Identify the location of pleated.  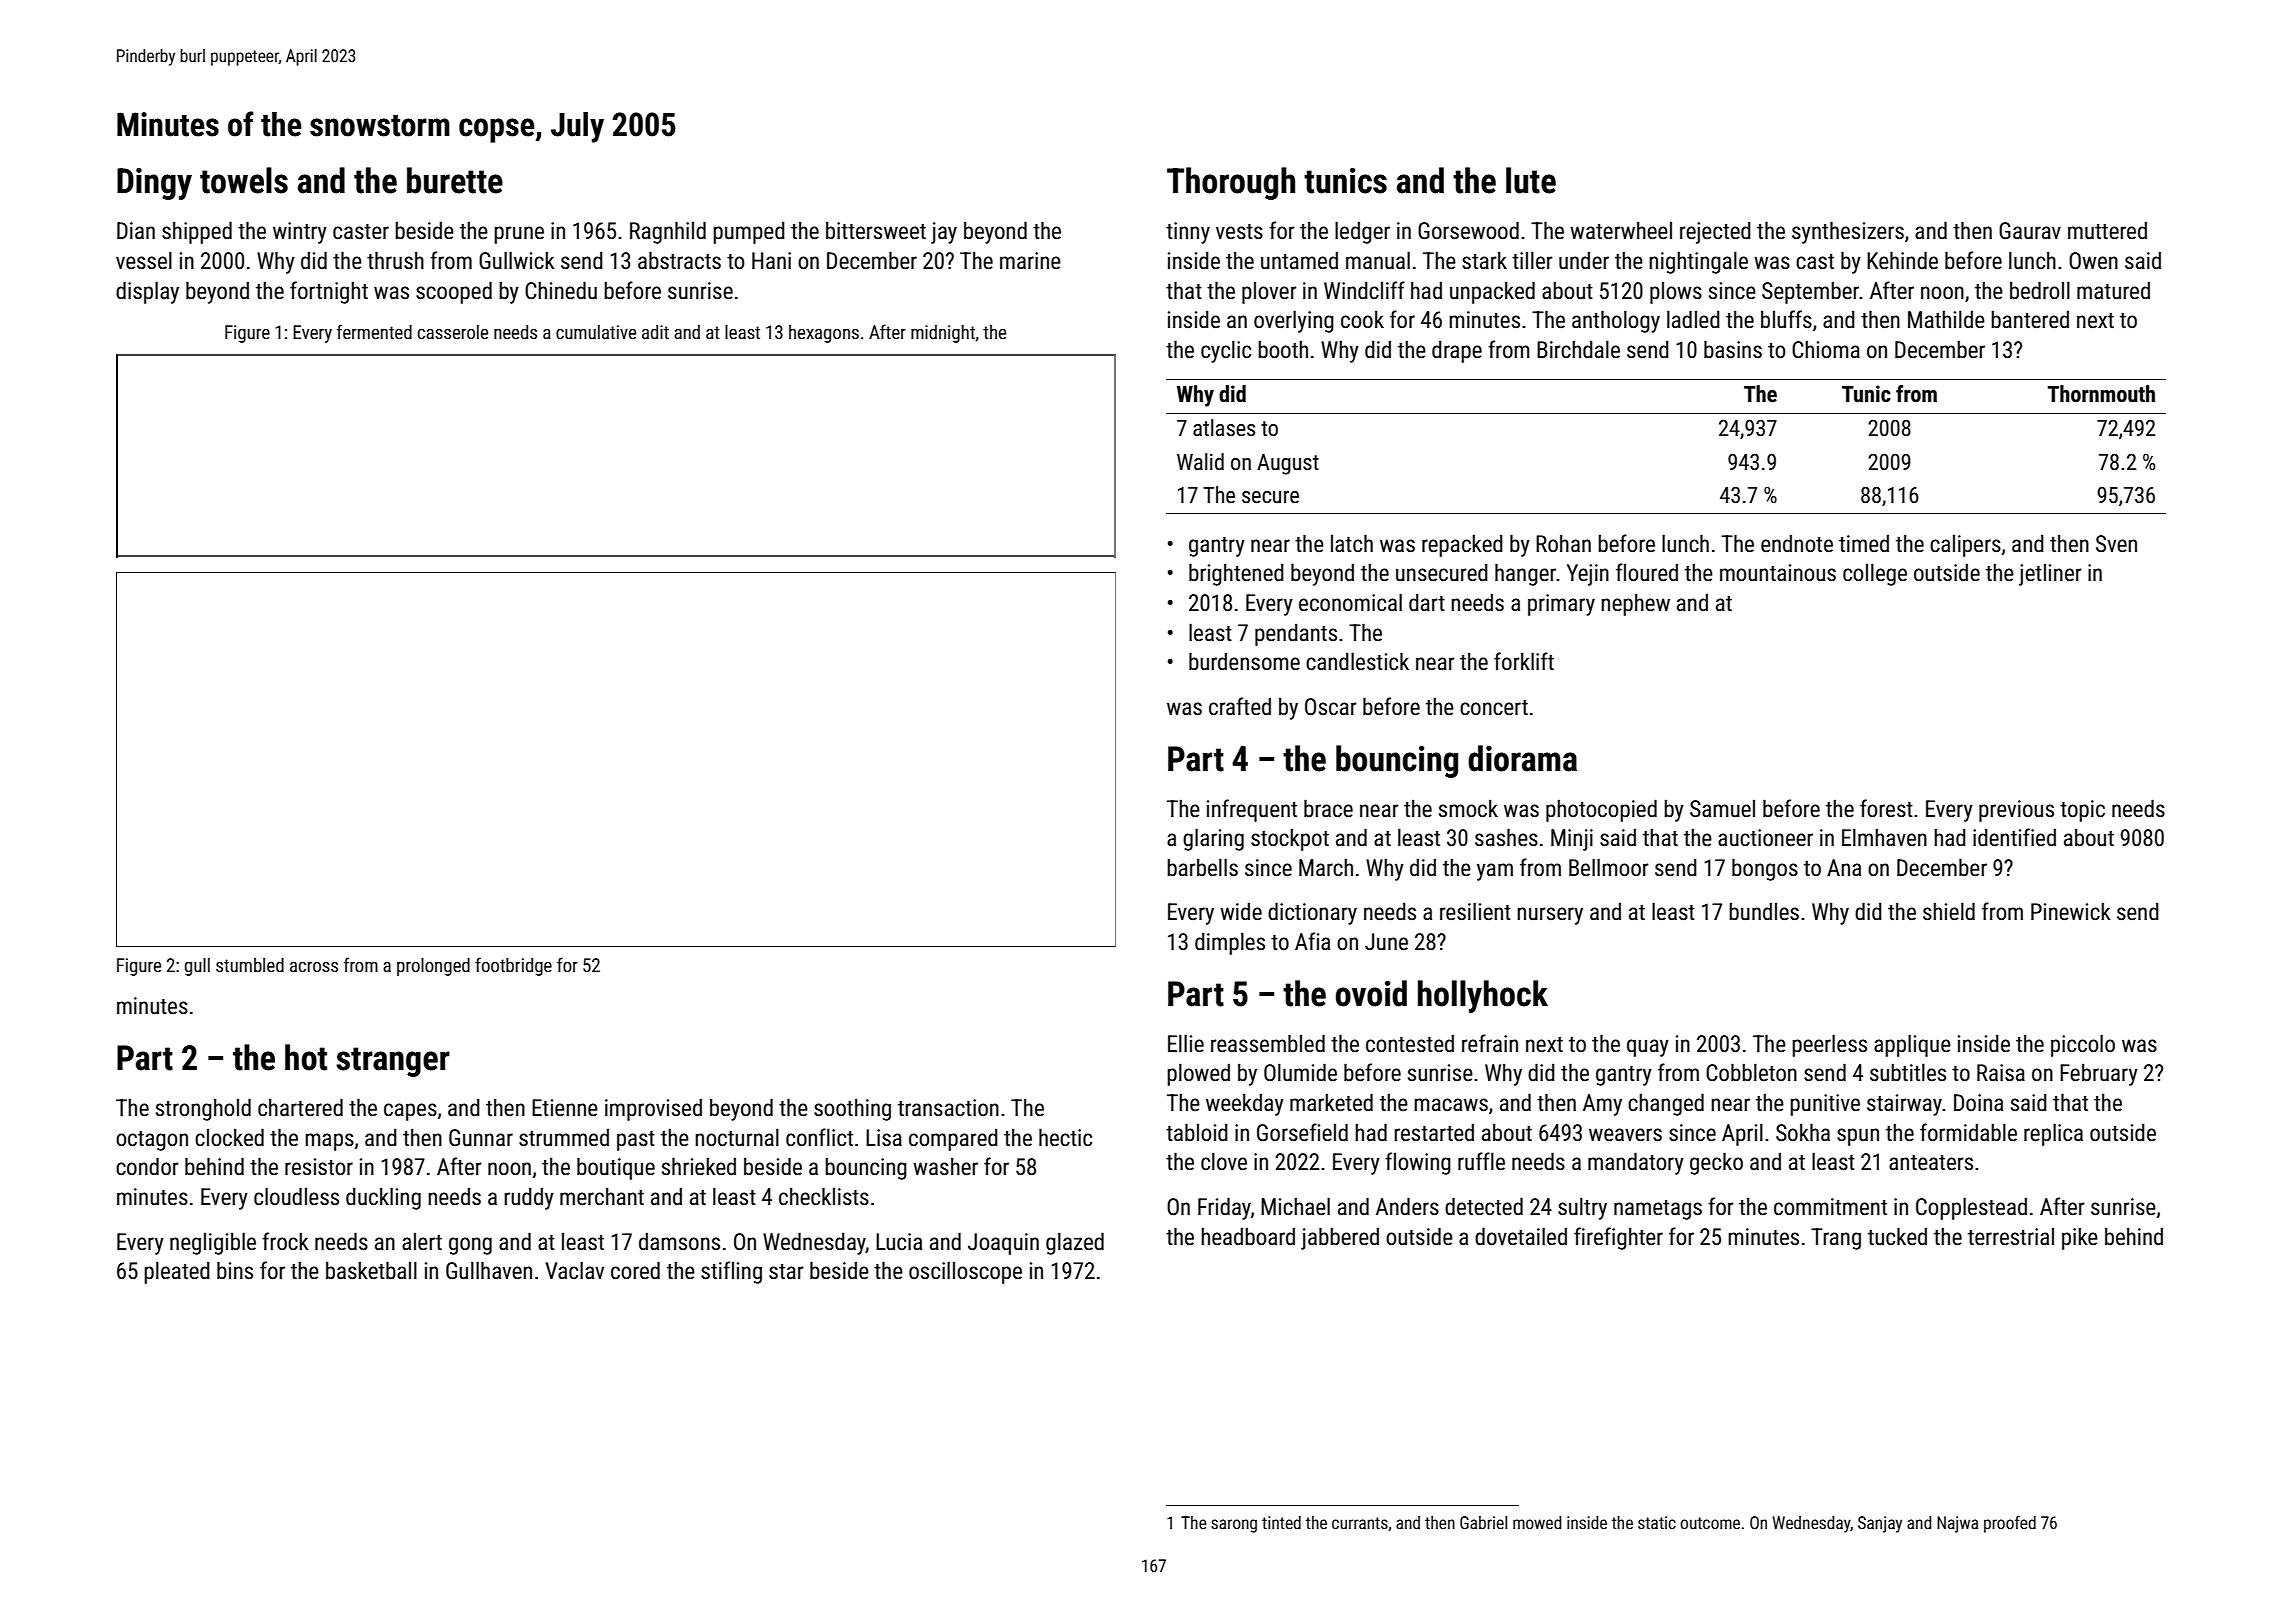
(177, 1272).
